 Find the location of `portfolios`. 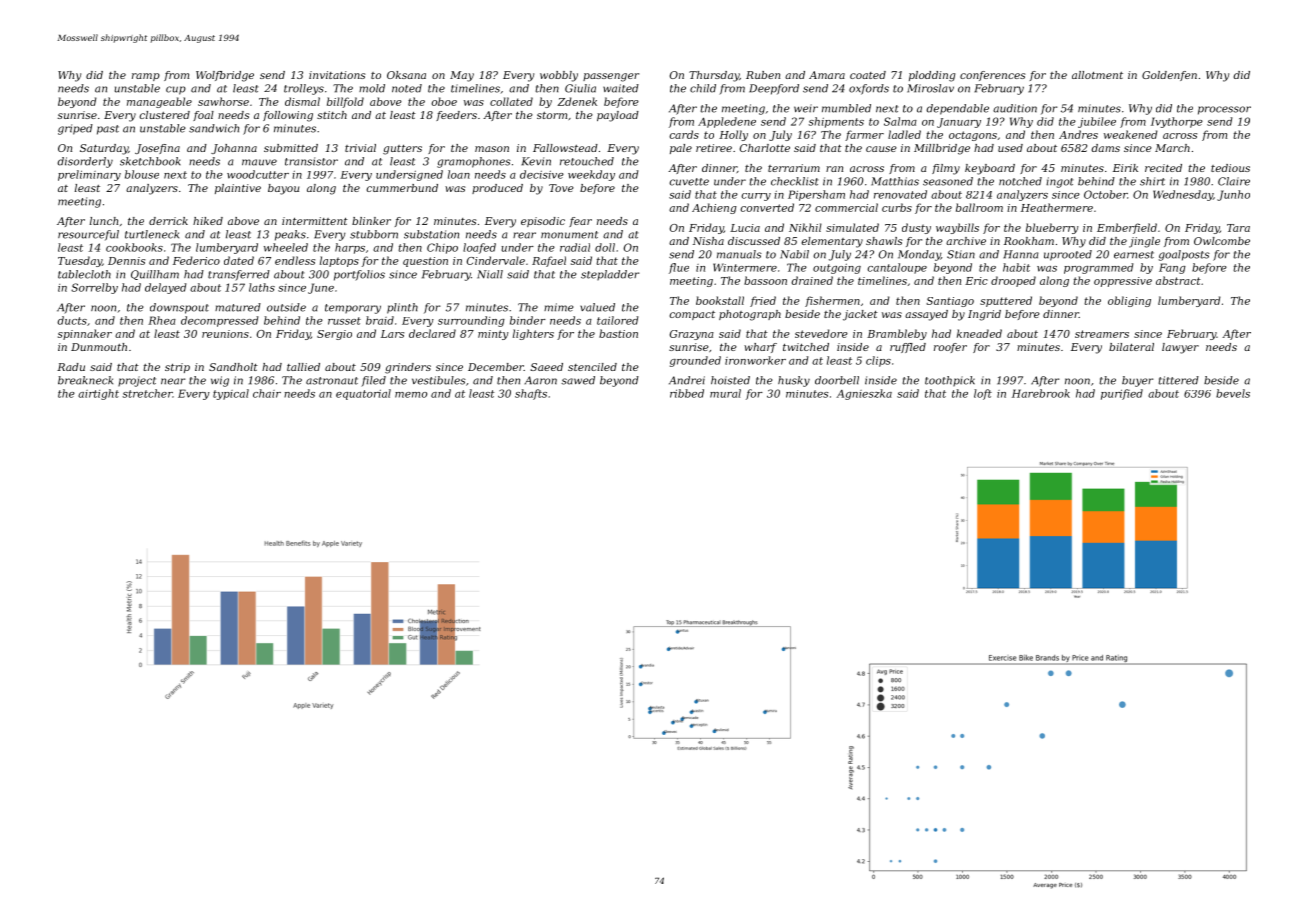

portfolios is located at coordinates (359, 275).
